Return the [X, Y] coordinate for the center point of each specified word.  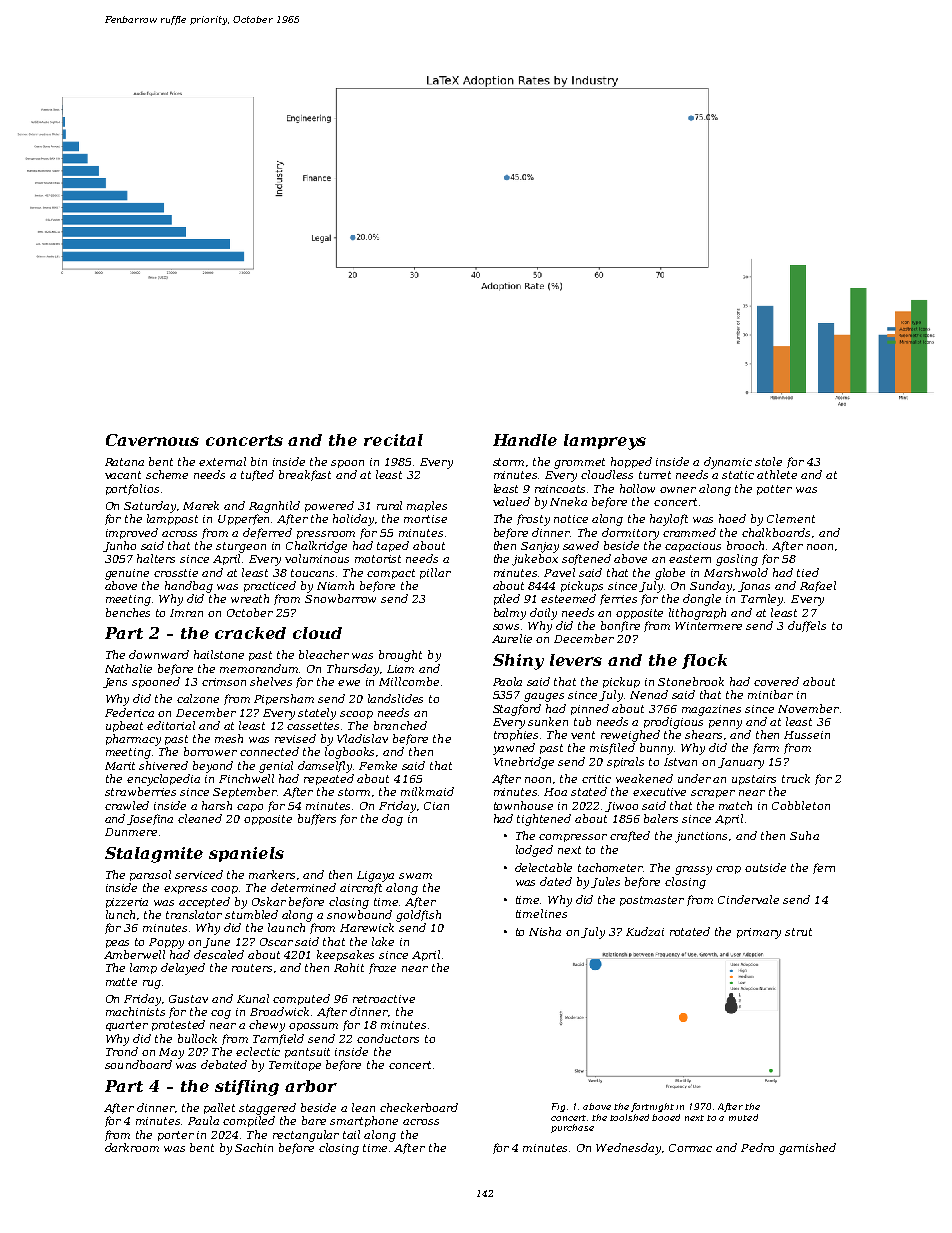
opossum [313, 1027]
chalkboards [776, 532]
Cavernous [152, 440]
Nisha [545, 931]
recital [393, 440]
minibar [770, 694]
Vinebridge [524, 763]
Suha [804, 835]
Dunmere [131, 832]
